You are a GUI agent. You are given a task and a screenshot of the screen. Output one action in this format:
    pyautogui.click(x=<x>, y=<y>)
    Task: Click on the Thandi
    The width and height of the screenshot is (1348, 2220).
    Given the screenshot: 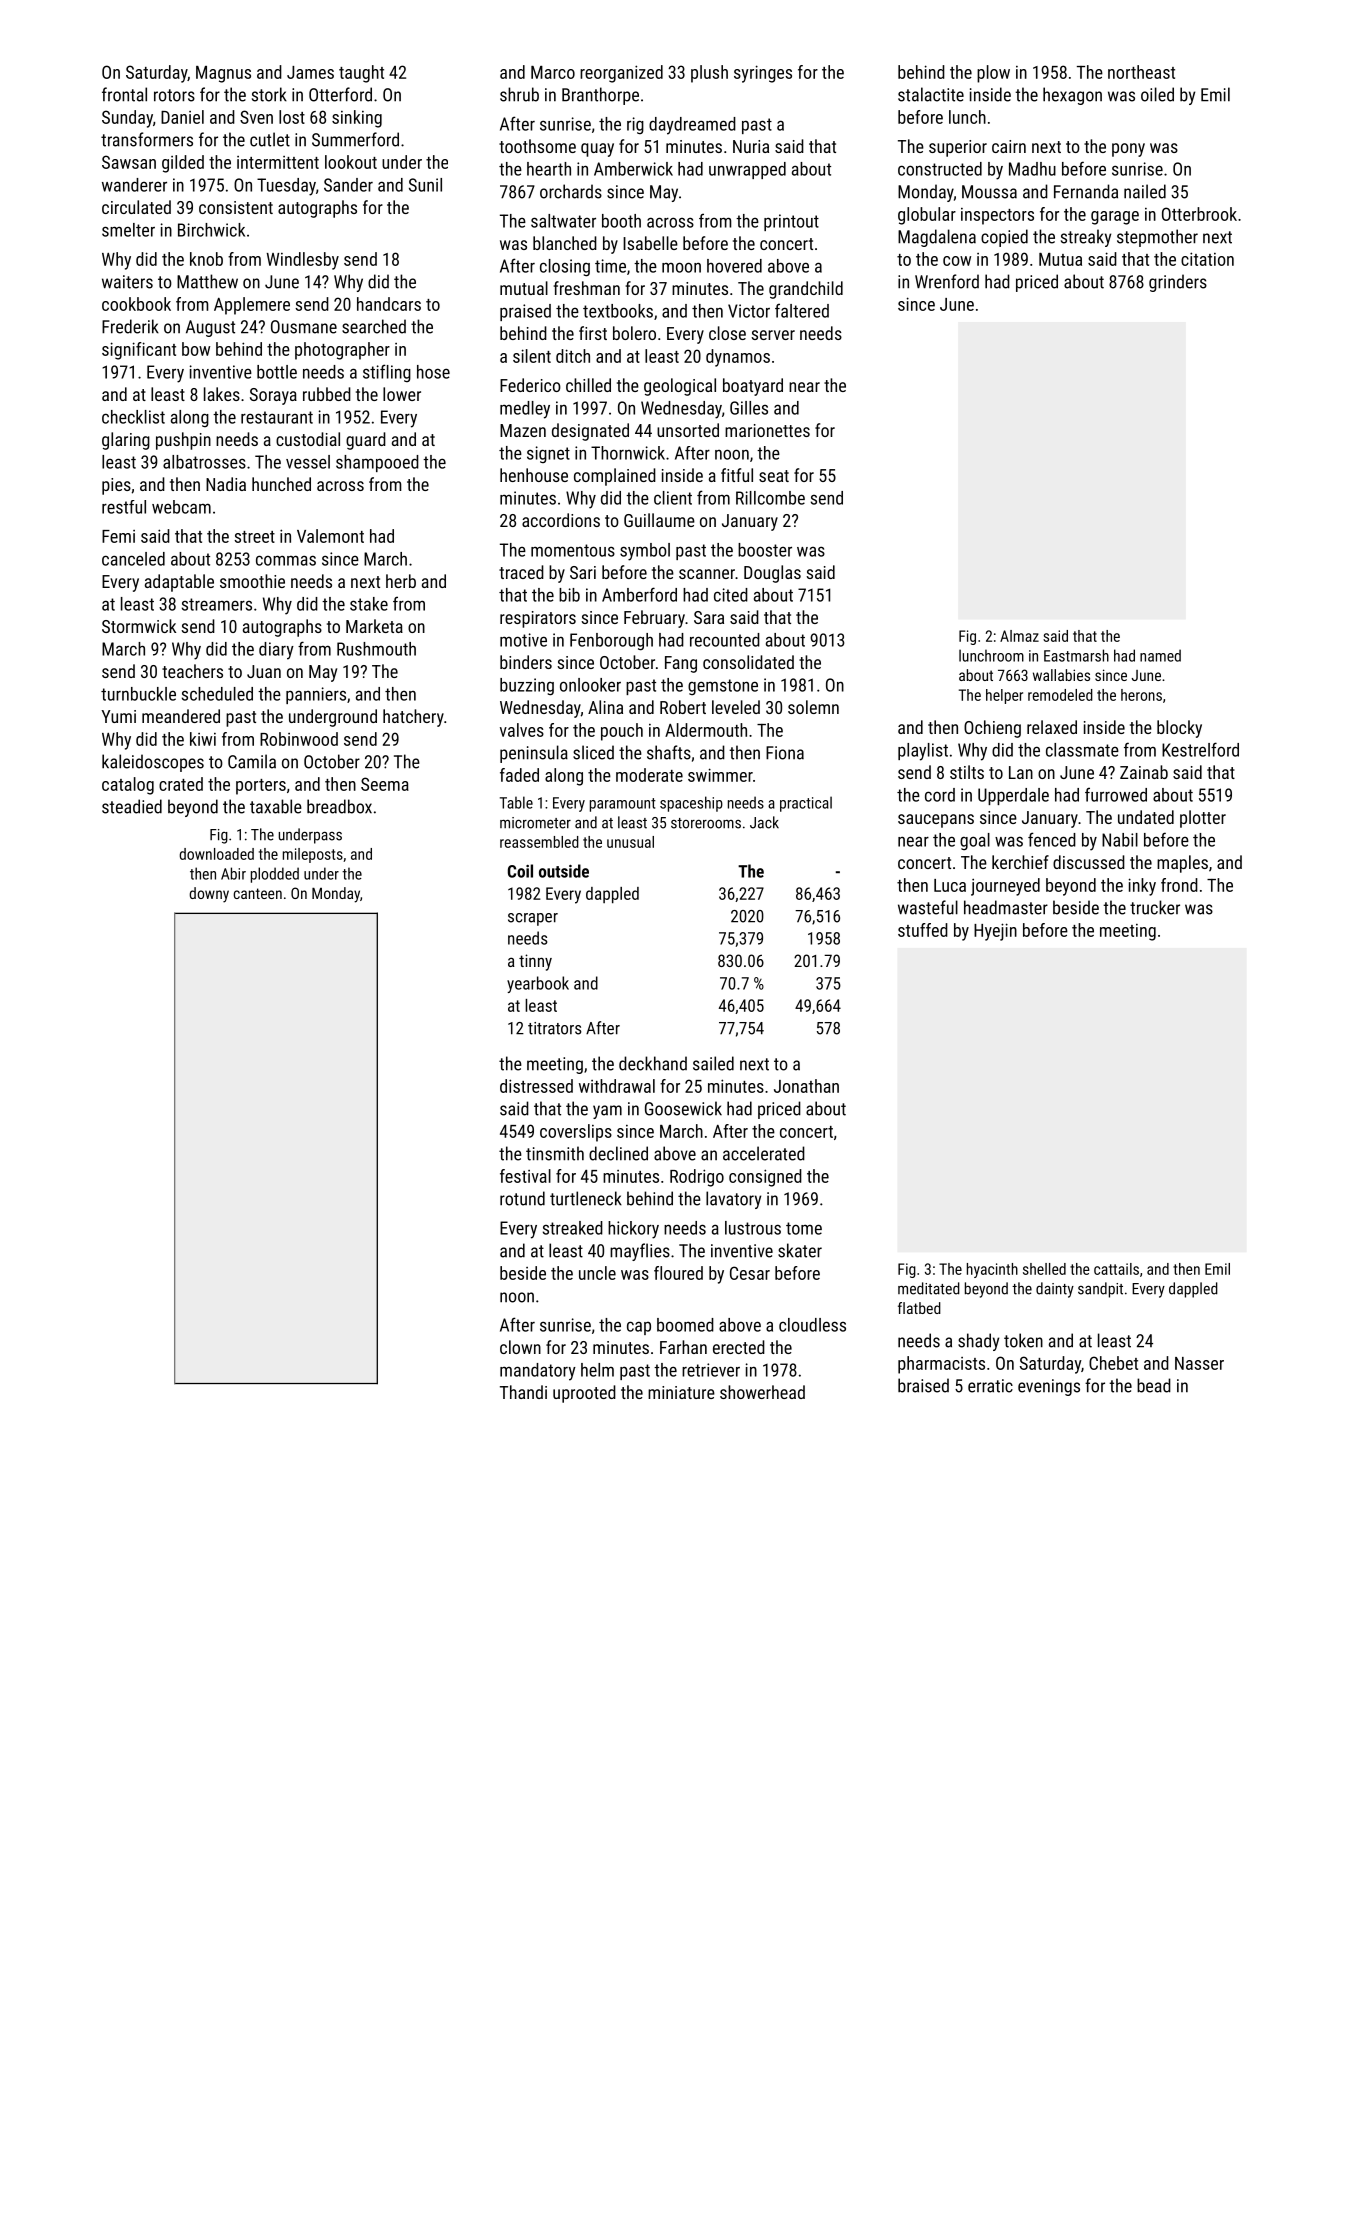 What is the action you would take?
    pyautogui.click(x=523, y=1392)
